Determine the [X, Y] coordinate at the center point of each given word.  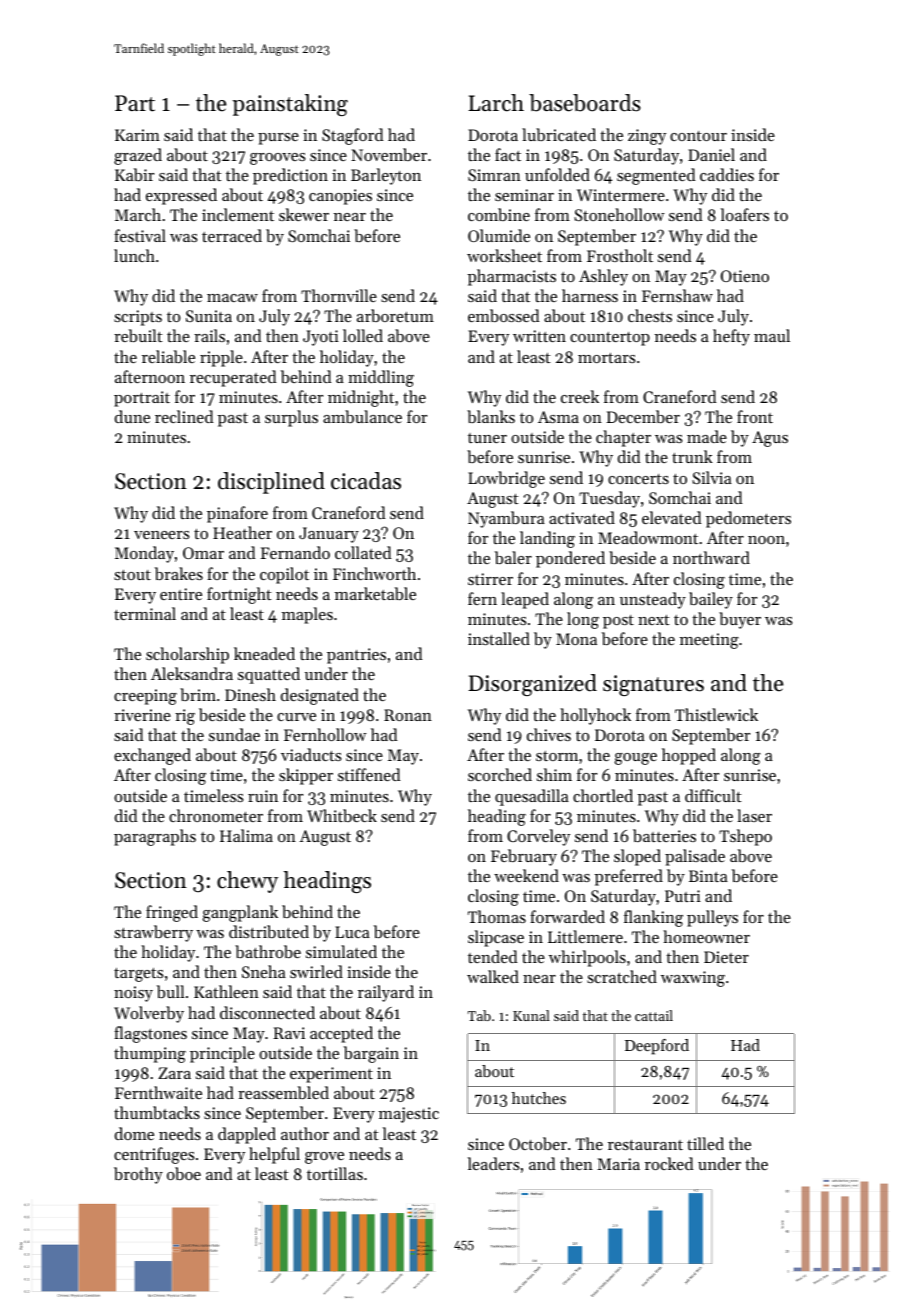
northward [711, 557]
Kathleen [226, 991]
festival [140, 235]
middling [381, 378]
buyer [740, 620]
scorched [500, 774]
